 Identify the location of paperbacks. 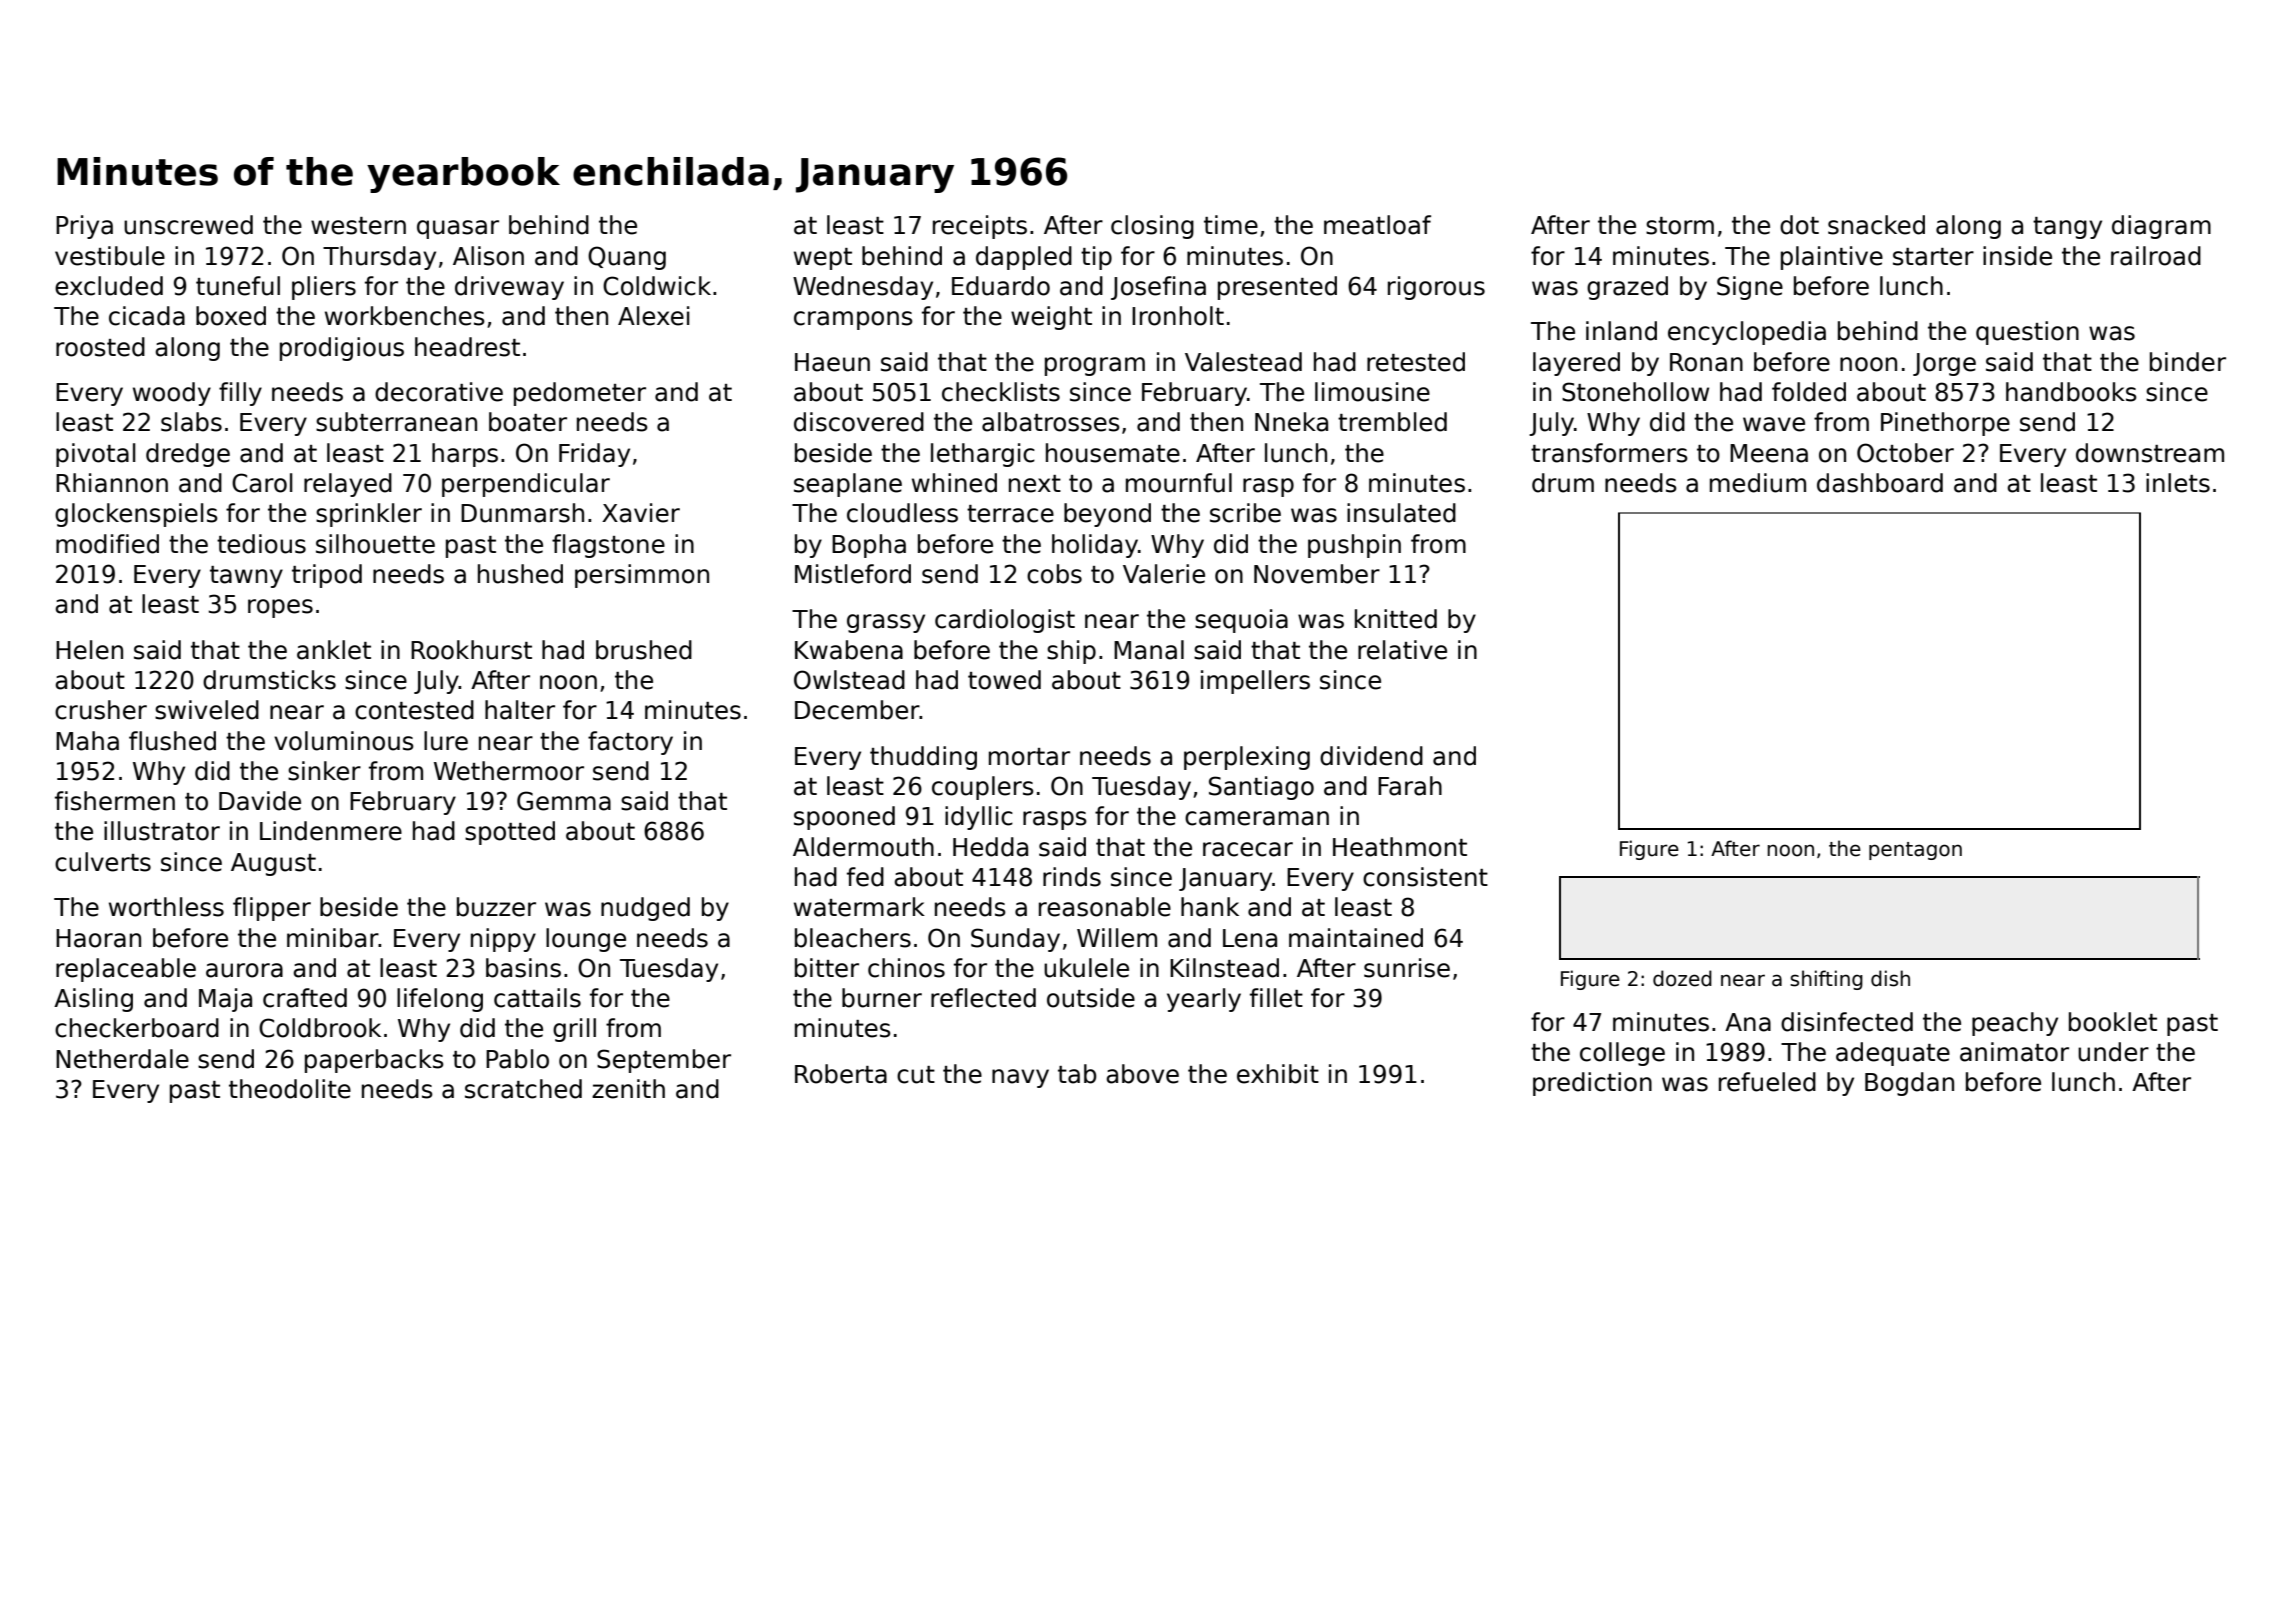
(374, 1061).
